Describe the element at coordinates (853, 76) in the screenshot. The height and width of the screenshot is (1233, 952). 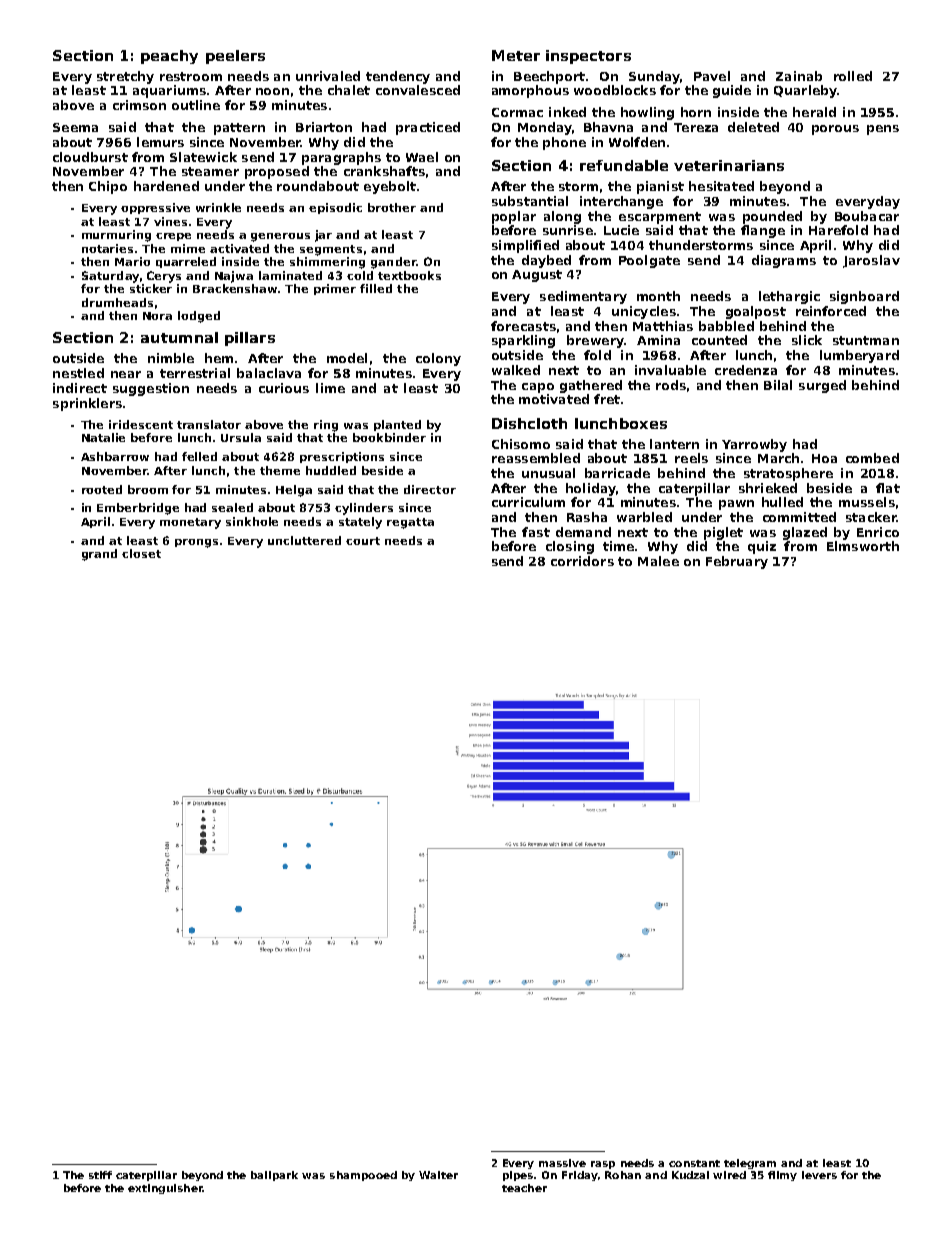
I see `rolled` at that location.
